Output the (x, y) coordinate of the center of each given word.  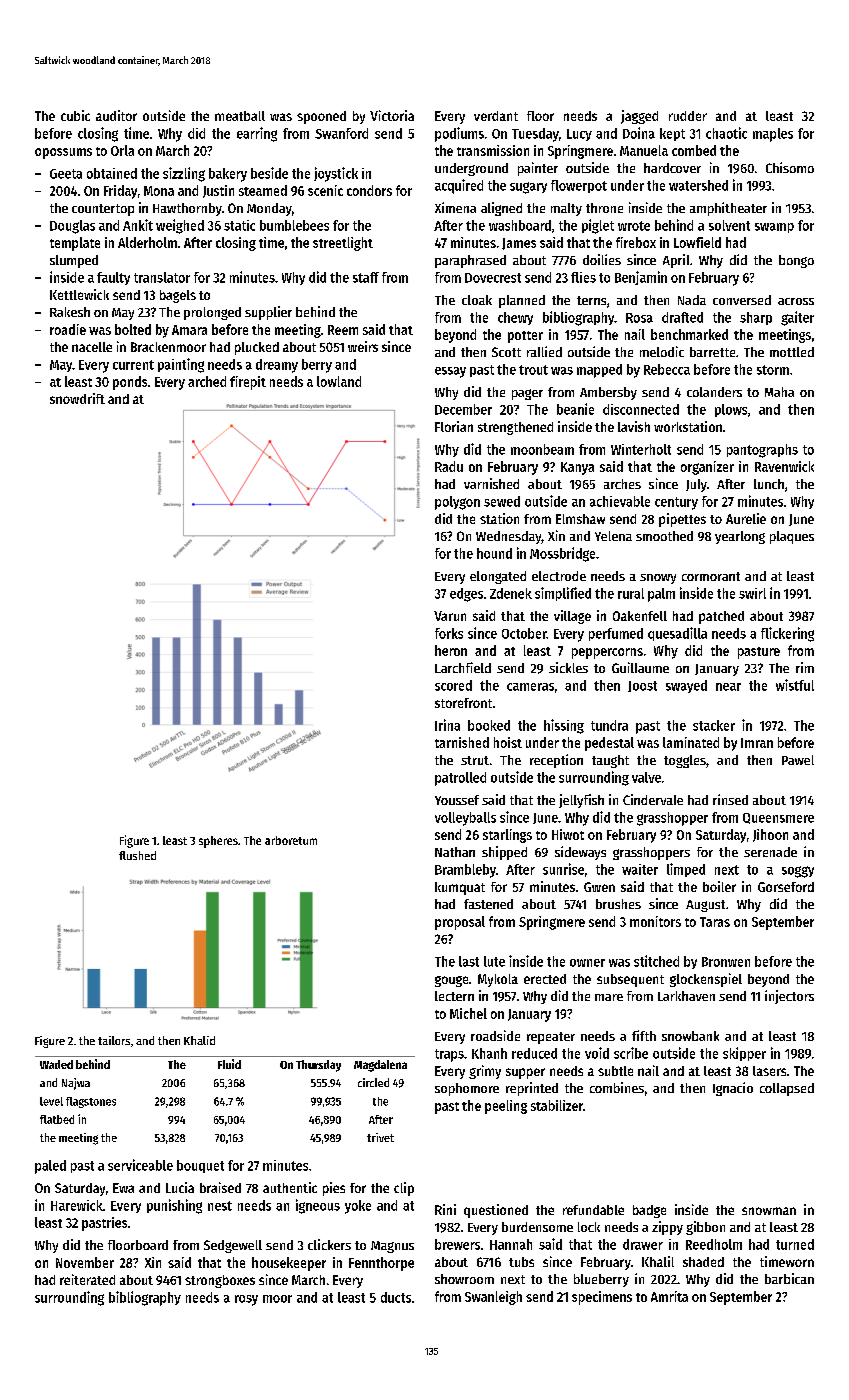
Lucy (579, 135)
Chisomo (790, 167)
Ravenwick (784, 466)
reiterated (87, 1279)
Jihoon (770, 835)
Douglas (72, 227)
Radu (449, 466)
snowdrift (77, 398)
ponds (130, 383)
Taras (715, 922)
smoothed (664, 536)
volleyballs (465, 819)
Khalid (199, 1040)
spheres (218, 842)
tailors (114, 1040)
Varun (450, 616)
